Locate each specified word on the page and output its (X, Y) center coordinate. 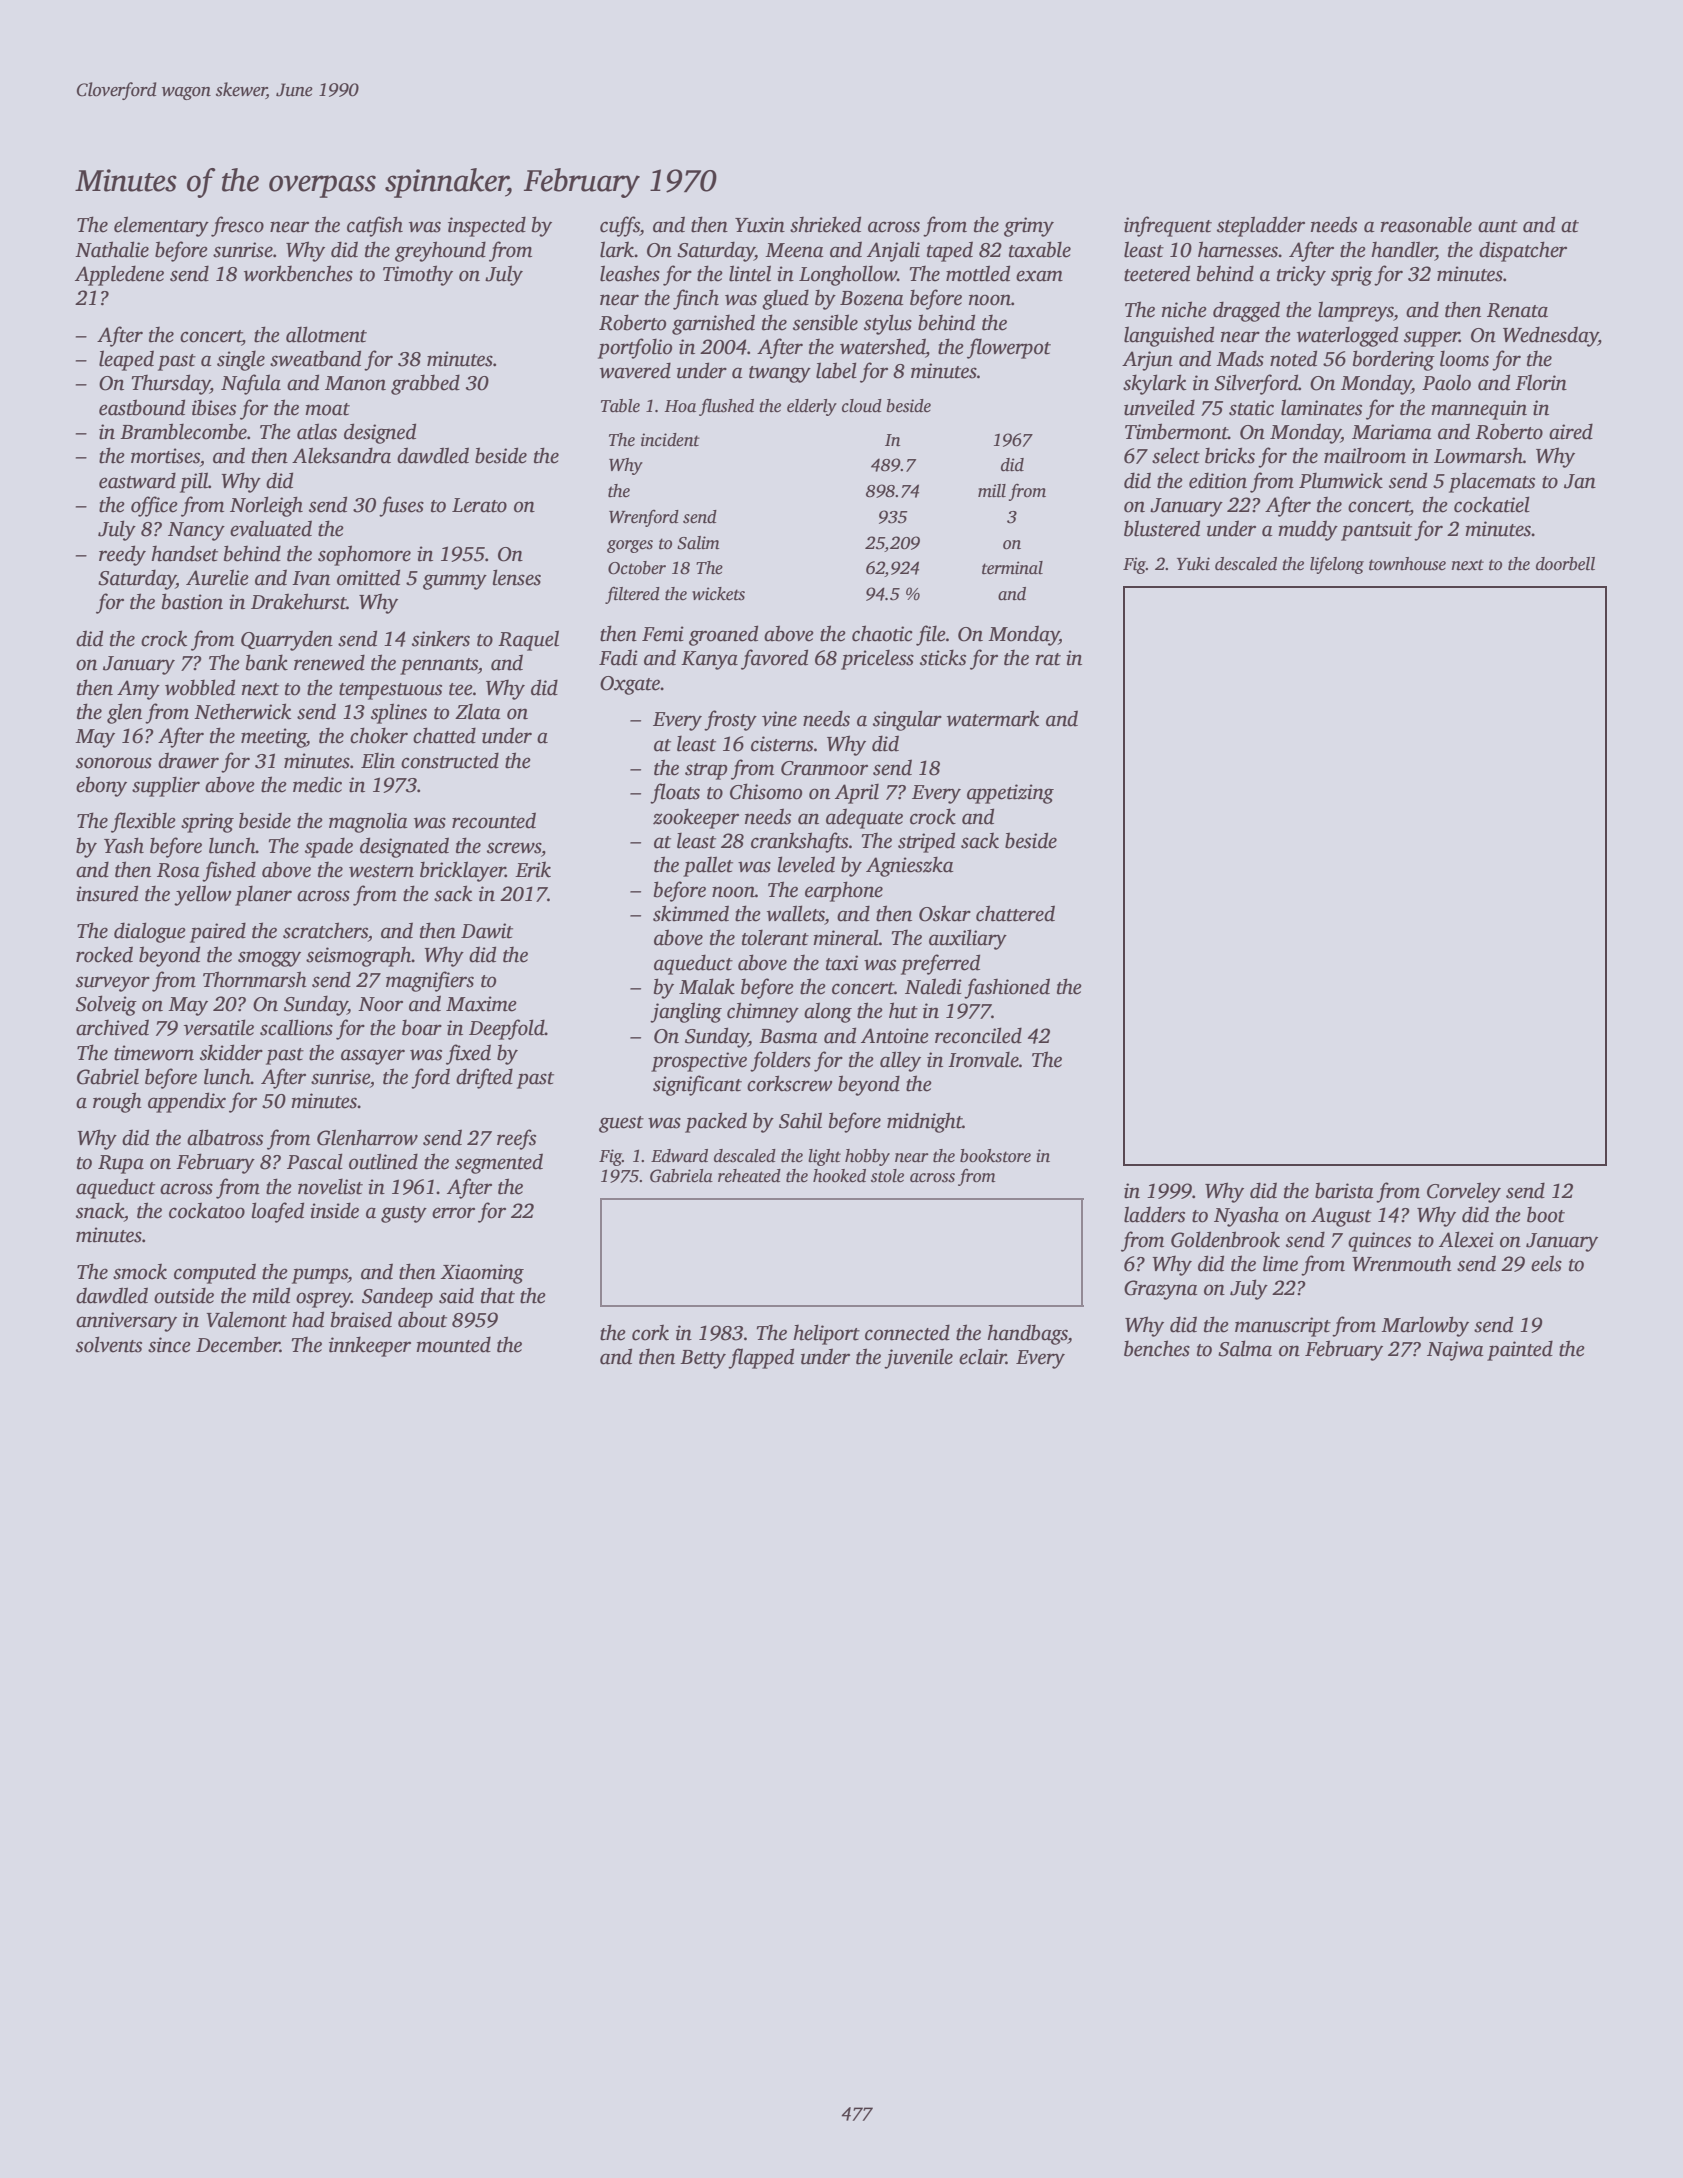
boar (422, 1027)
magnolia (368, 822)
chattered (1015, 913)
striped (926, 842)
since (169, 1345)
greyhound (440, 251)
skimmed (691, 913)
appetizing (1010, 794)
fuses (401, 506)
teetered (1157, 273)
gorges (630, 546)
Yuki (1193, 564)
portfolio (635, 348)
